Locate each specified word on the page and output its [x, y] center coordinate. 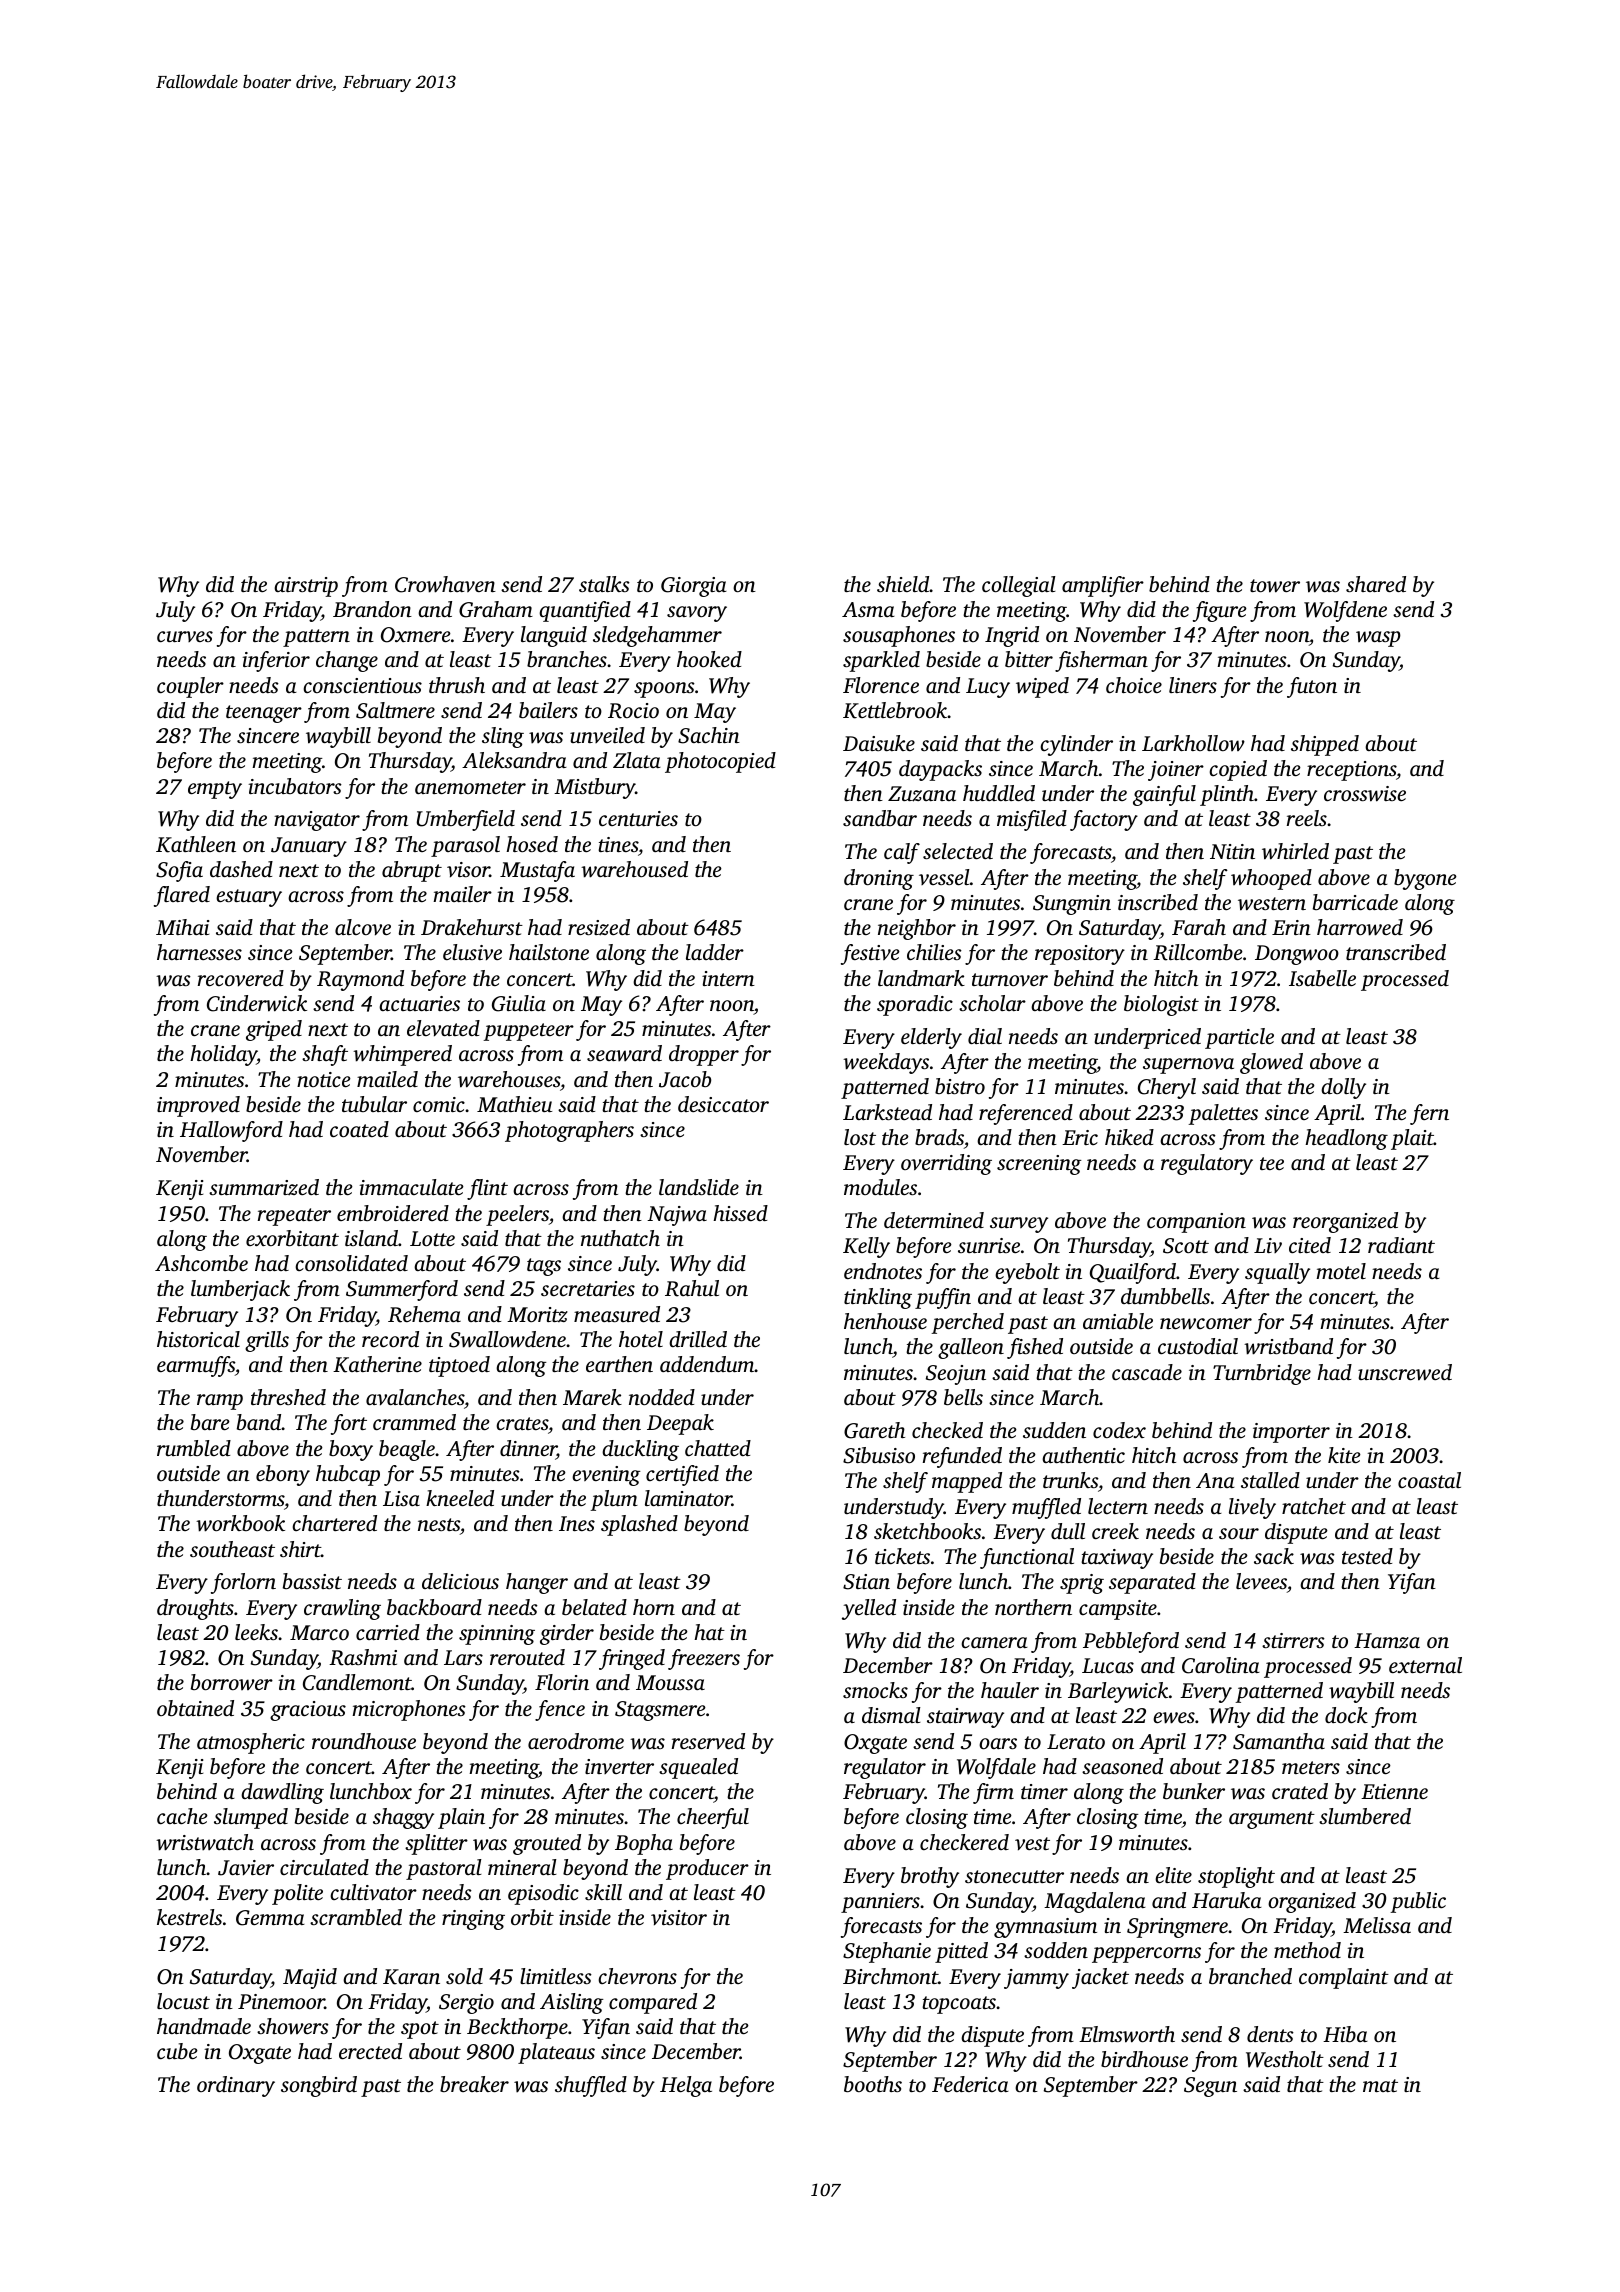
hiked [1129, 1137]
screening [1039, 1165]
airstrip [306, 587]
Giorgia [694, 587]
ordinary [236, 2086]
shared [1376, 584]
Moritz [537, 1314]
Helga [686, 2086]
